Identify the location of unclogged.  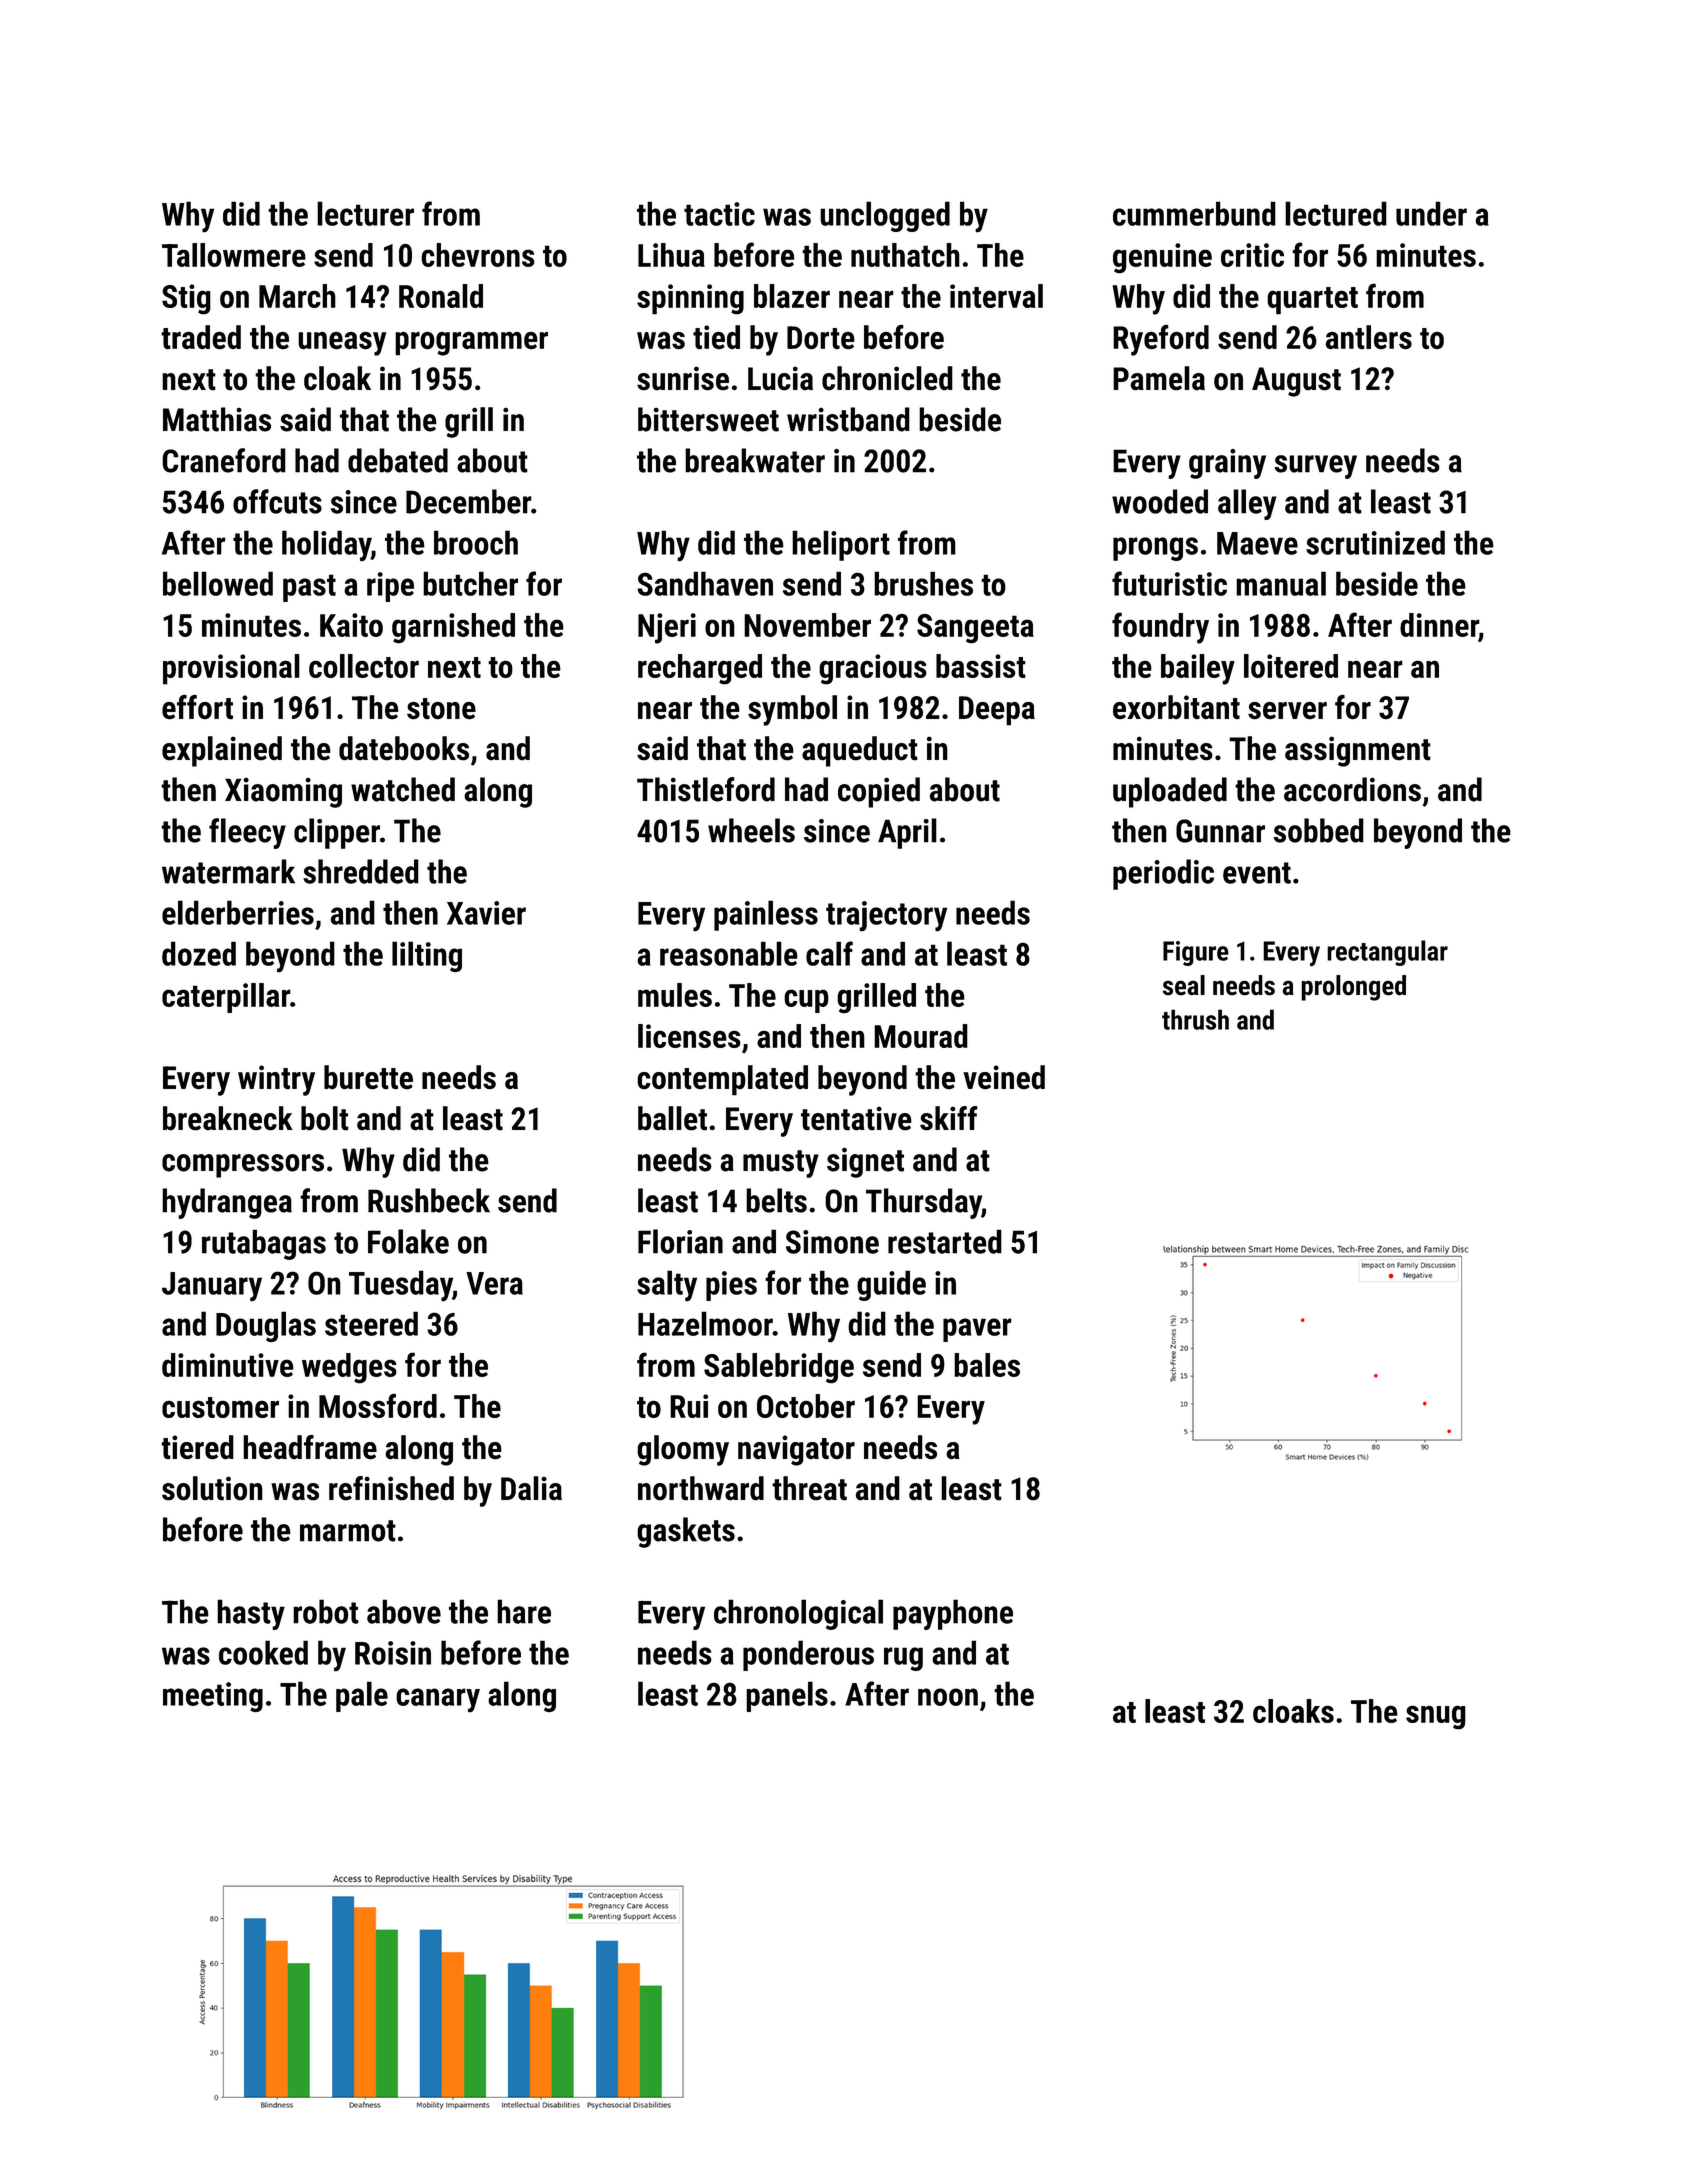
(885, 216).
